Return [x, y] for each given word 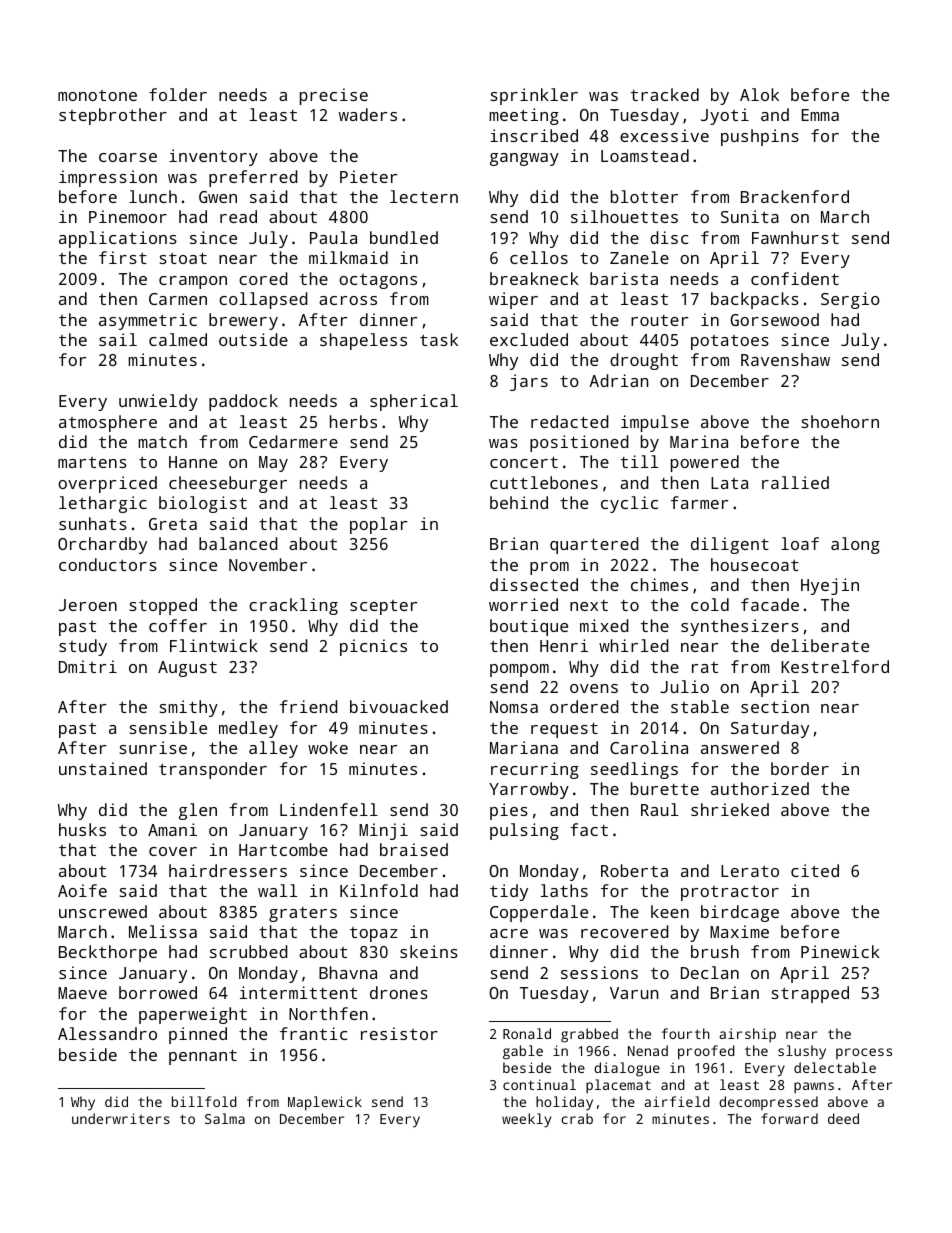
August [187, 669]
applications [118, 239]
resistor [399, 1033]
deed [843, 1118]
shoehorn [840, 421]
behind [519, 502]
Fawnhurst [795, 237]
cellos [539, 257]
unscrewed [103, 911]
